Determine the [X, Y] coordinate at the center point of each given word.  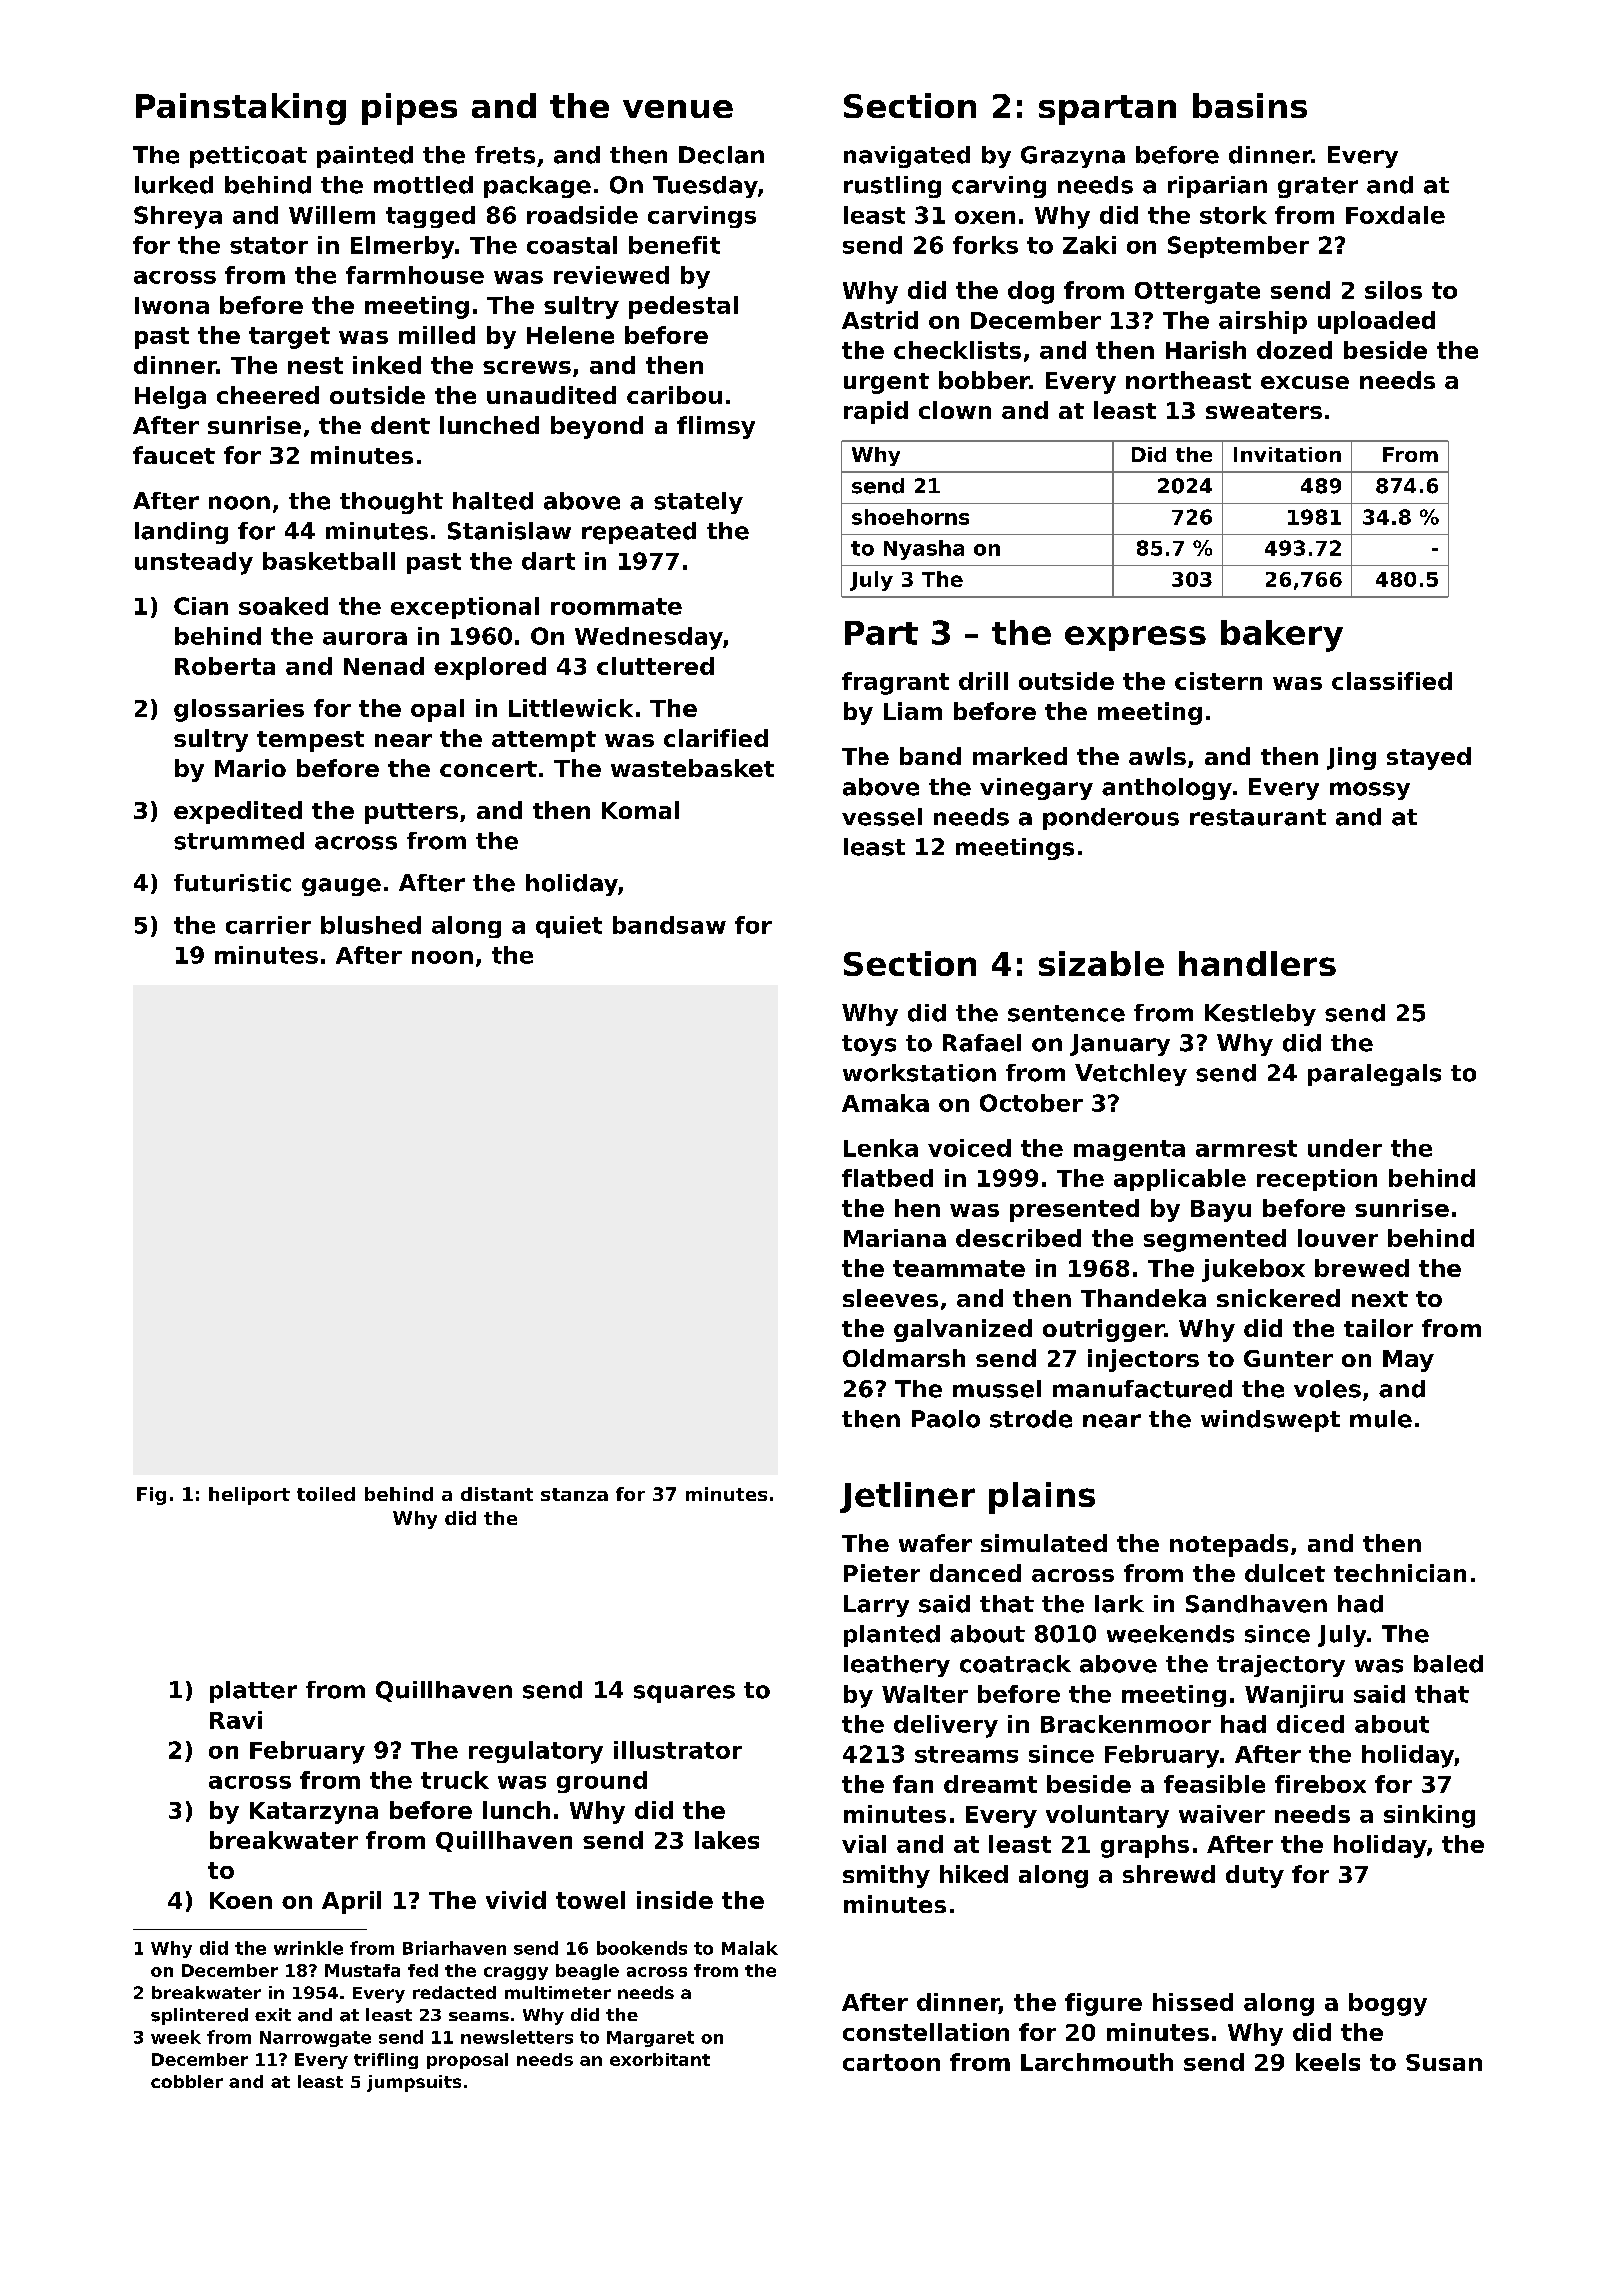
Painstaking [241, 109]
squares [684, 1694]
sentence [1066, 1013]
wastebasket [692, 768]
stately [698, 503]
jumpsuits [414, 2083]
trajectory [1281, 1666]
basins [1250, 105]
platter [253, 1692]
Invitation [1287, 454]
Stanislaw [509, 531]
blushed [371, 925]
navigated [907, 157]
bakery [1282, 636]
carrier [268, 925]
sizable [1101, 963]
